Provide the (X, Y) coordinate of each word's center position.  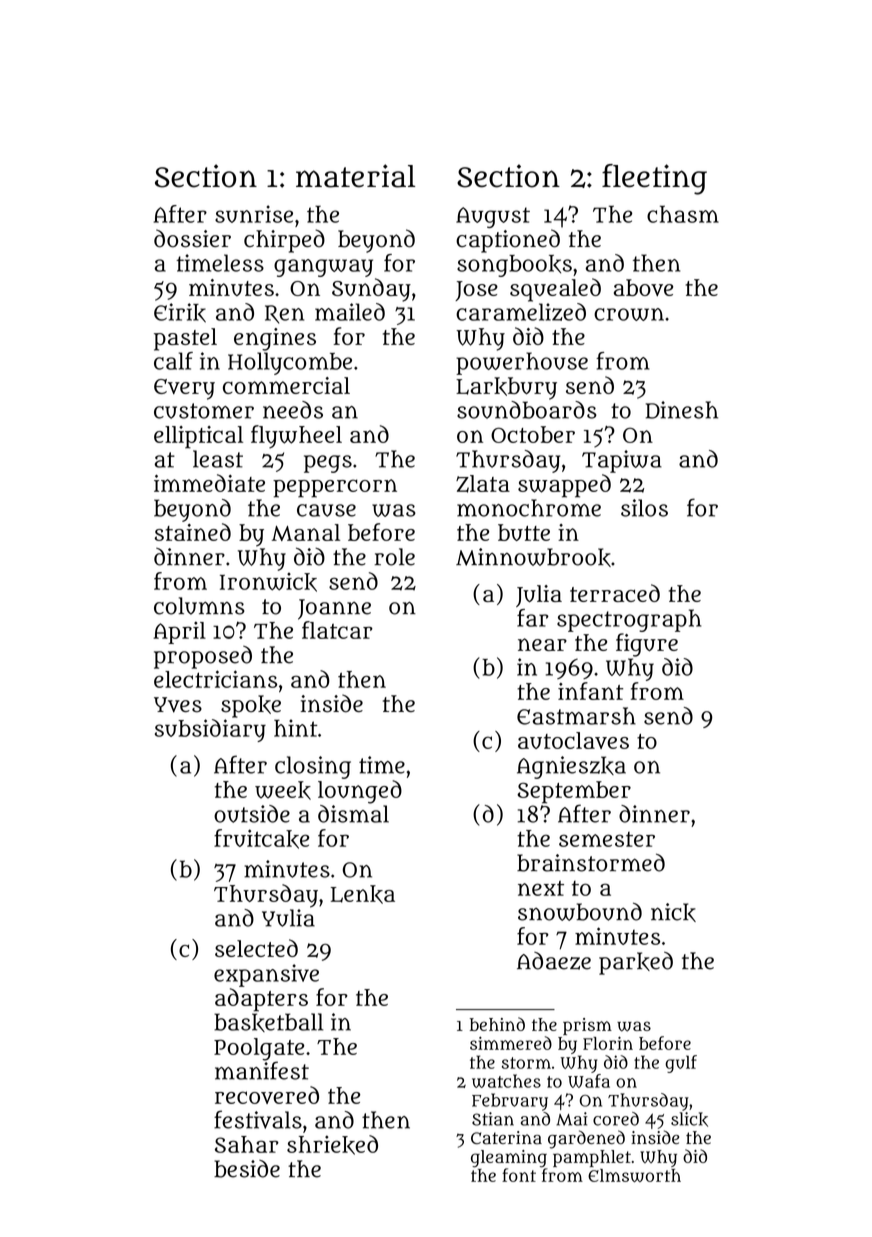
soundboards (527, 410)
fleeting (654, 179)
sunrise (254, 214)
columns (199, 606)
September (574, 792)
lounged (360, 792)
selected (256, 948)
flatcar (337, 630)
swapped (564, 486)
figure (647, 645)
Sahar (247, 1144)
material (355, 176)
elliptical (198, 437)
